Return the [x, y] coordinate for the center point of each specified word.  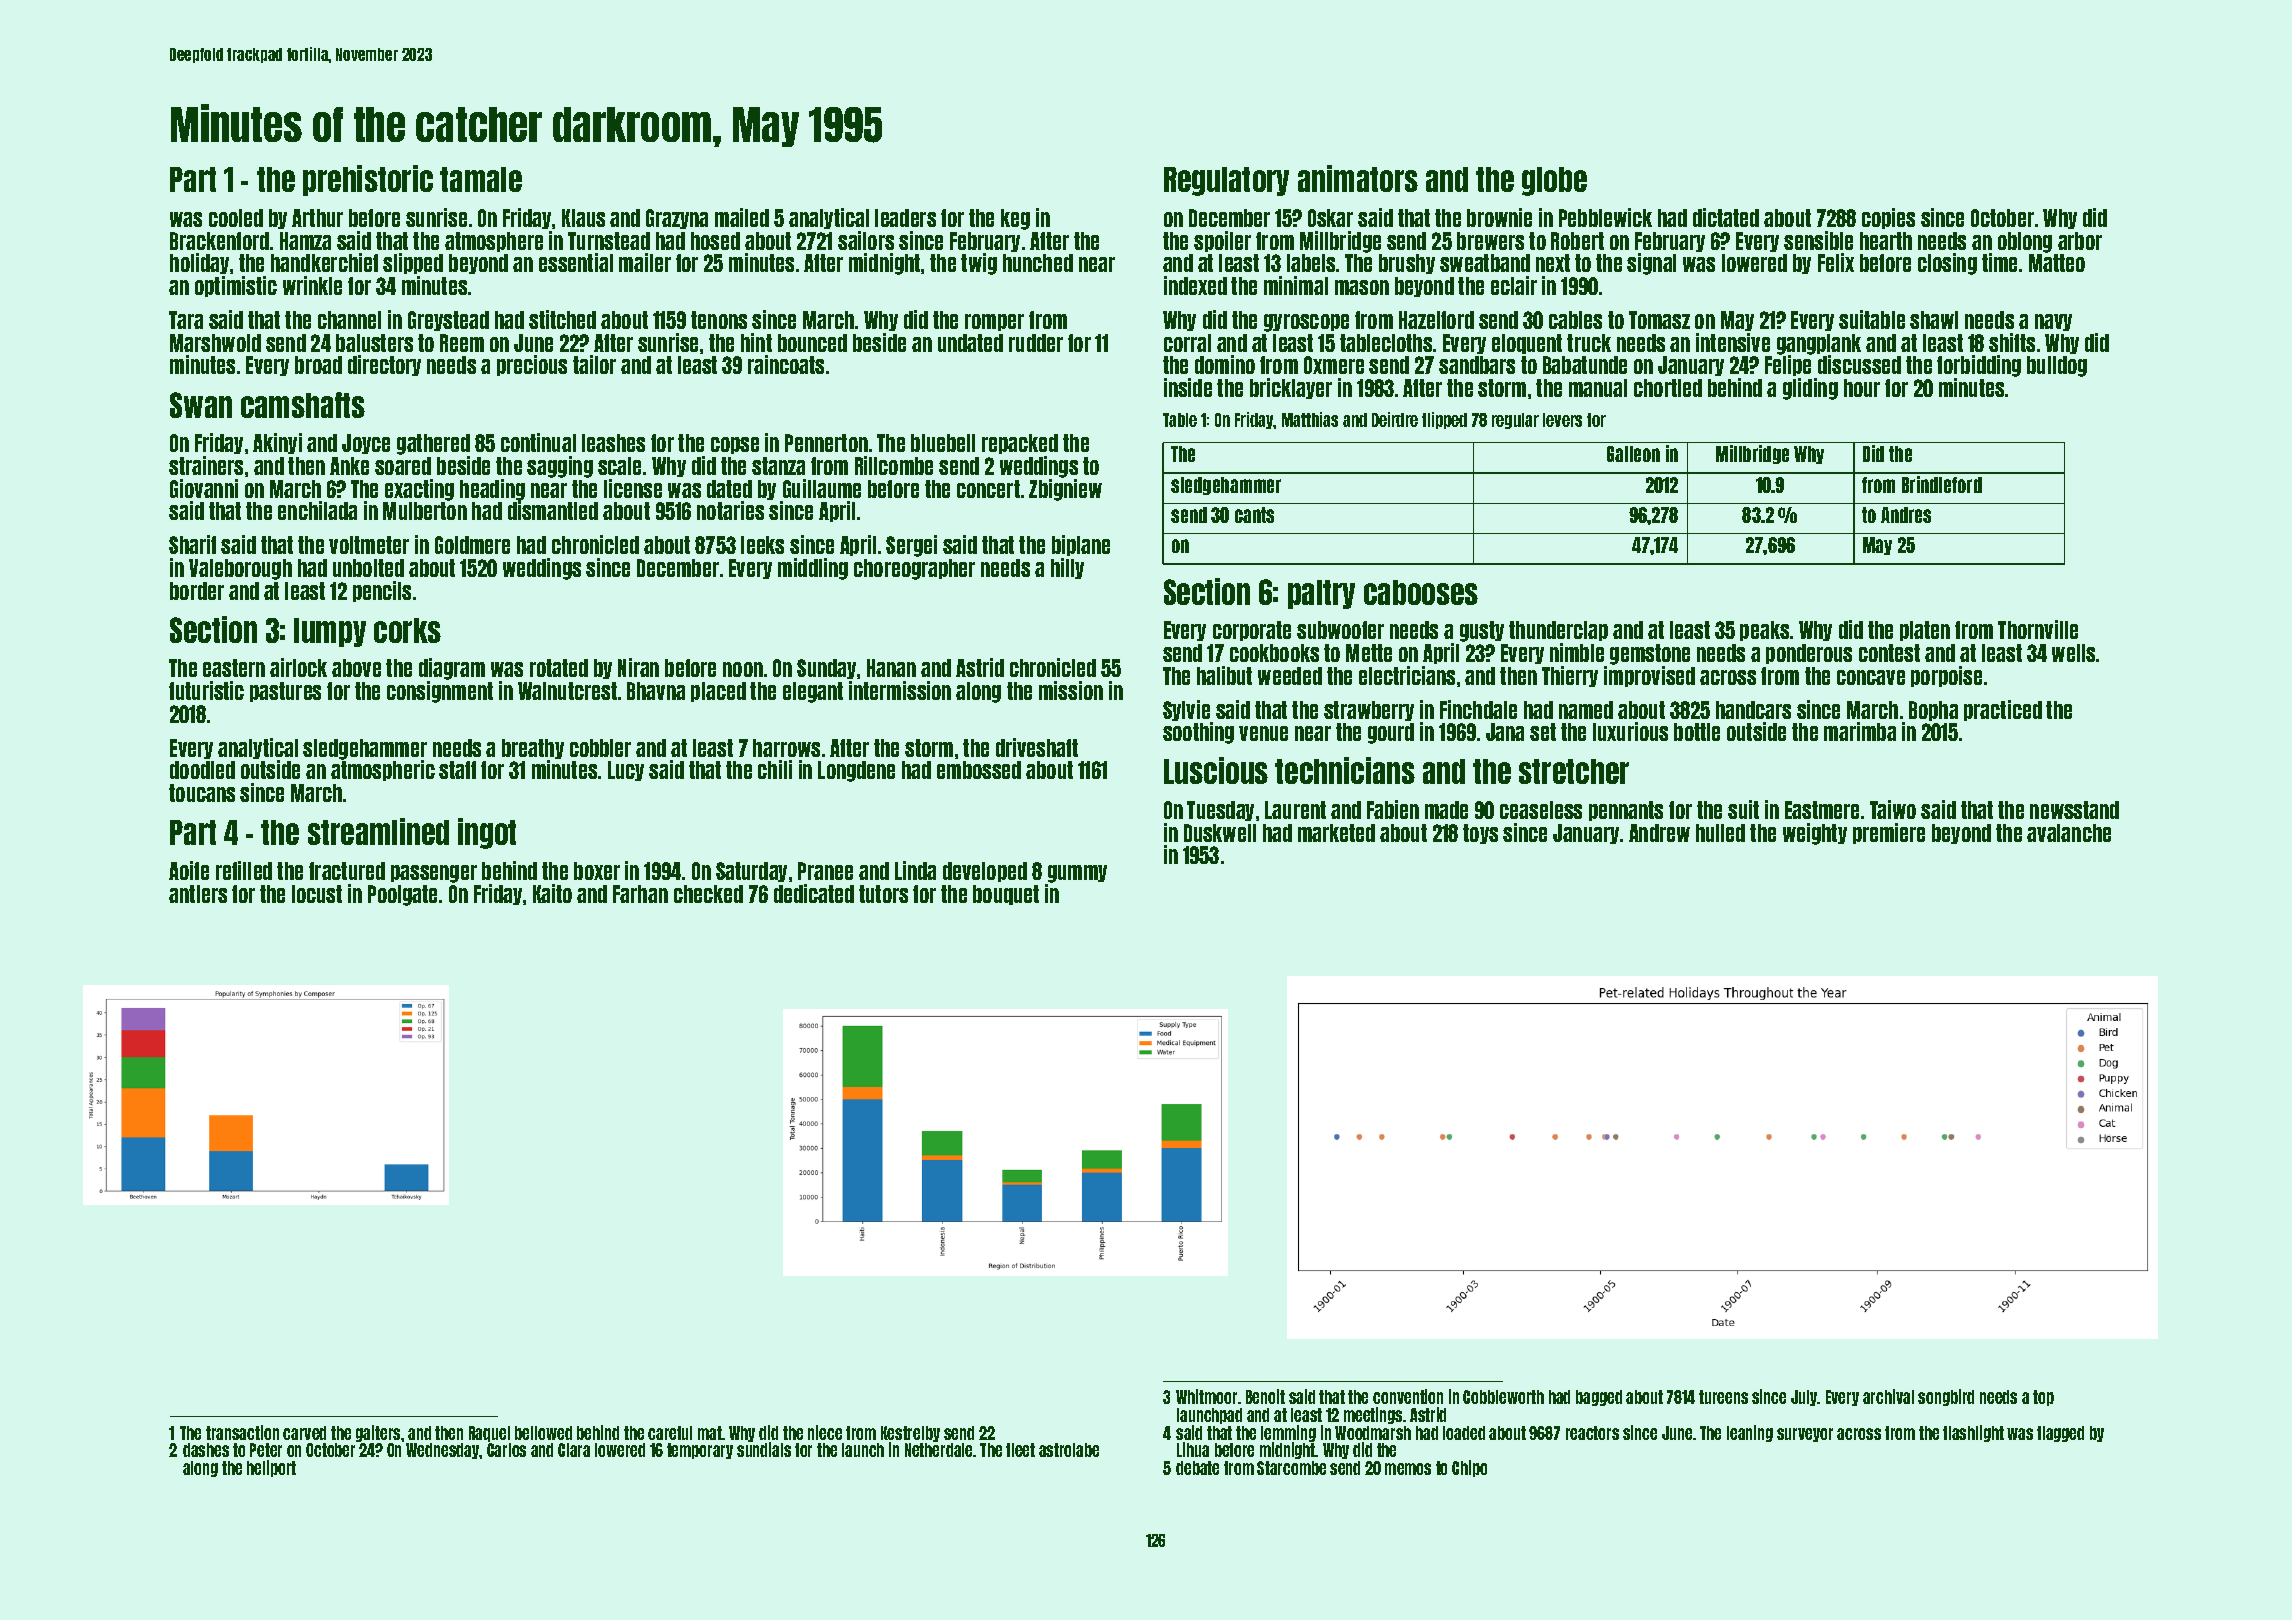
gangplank [1819, 344]
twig [979, 264]
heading [492, 490]
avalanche [2069, 833]
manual [1598, 388]
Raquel [489, 1434]
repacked [1020, 444]
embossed [979, 770]
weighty [1815, 834]
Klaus [583, 218]
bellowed [543, 1433]
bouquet [1006, 895]
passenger [434, 874]
